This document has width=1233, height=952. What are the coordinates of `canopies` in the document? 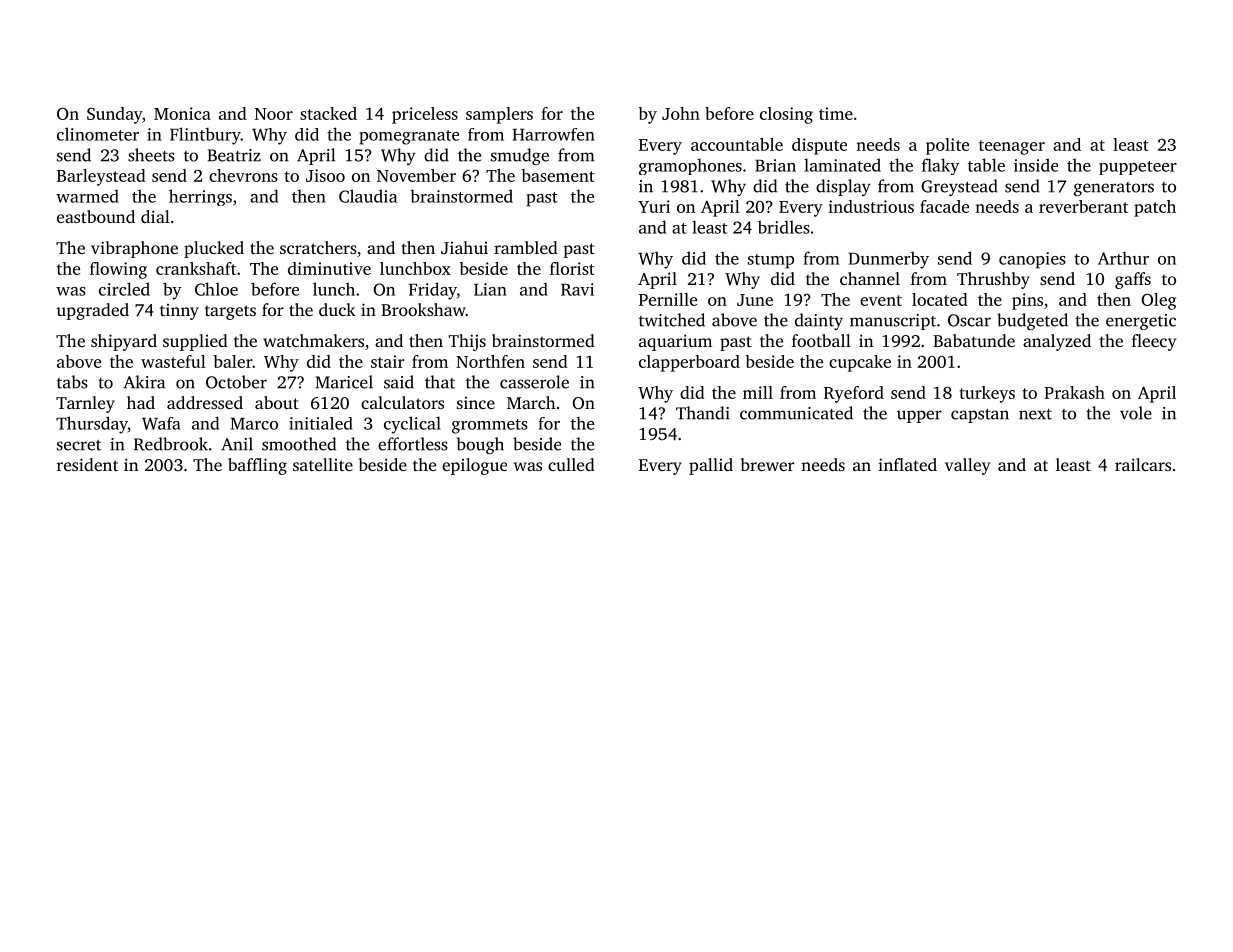 It's located at (1032, 260).
